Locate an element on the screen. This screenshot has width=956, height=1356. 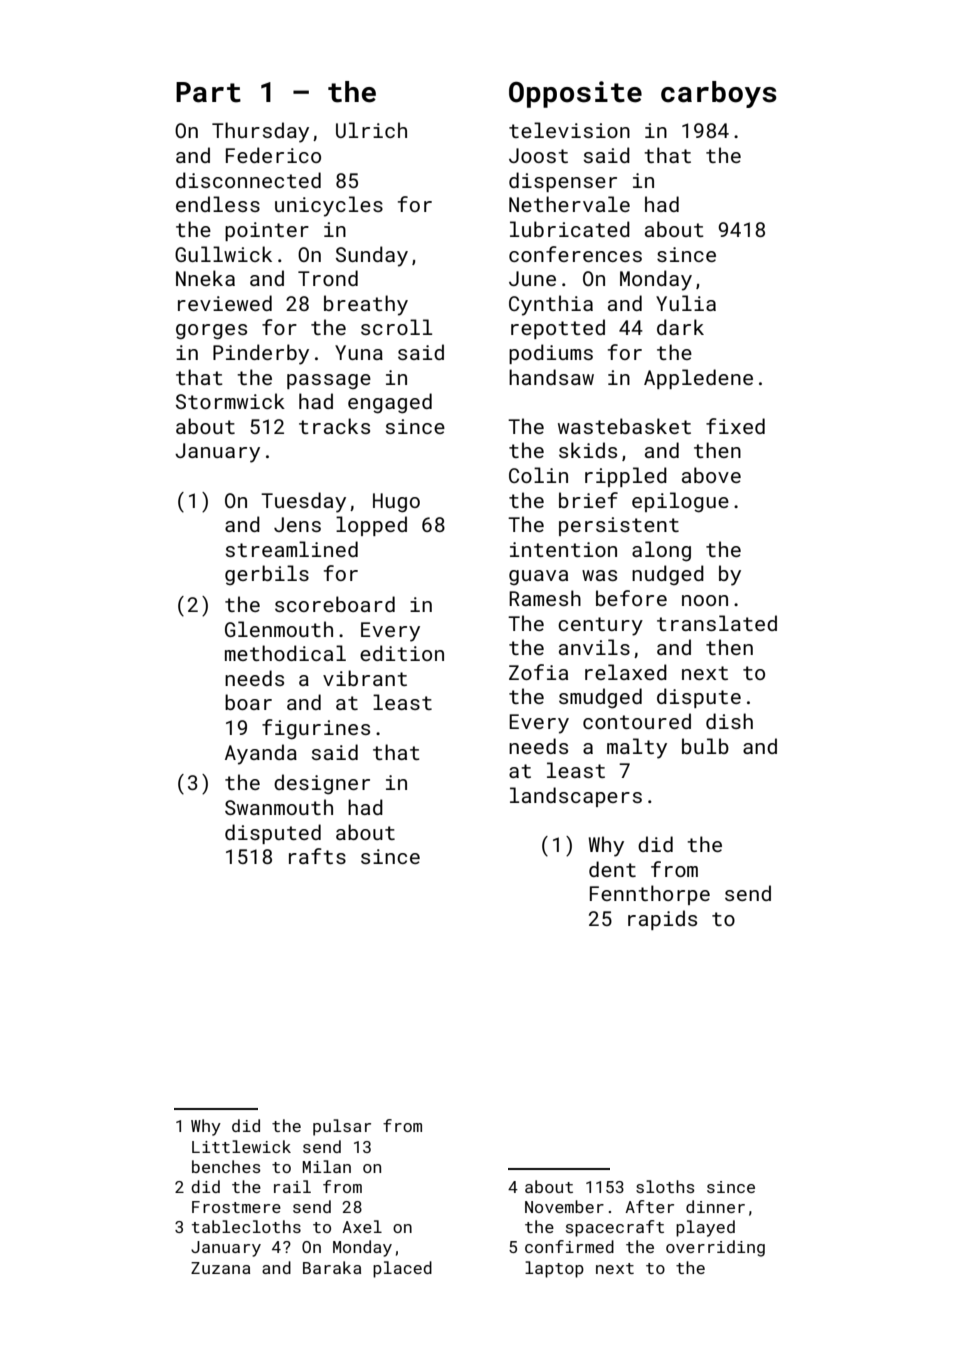
gerbils is located at coordinates (267, 575).
